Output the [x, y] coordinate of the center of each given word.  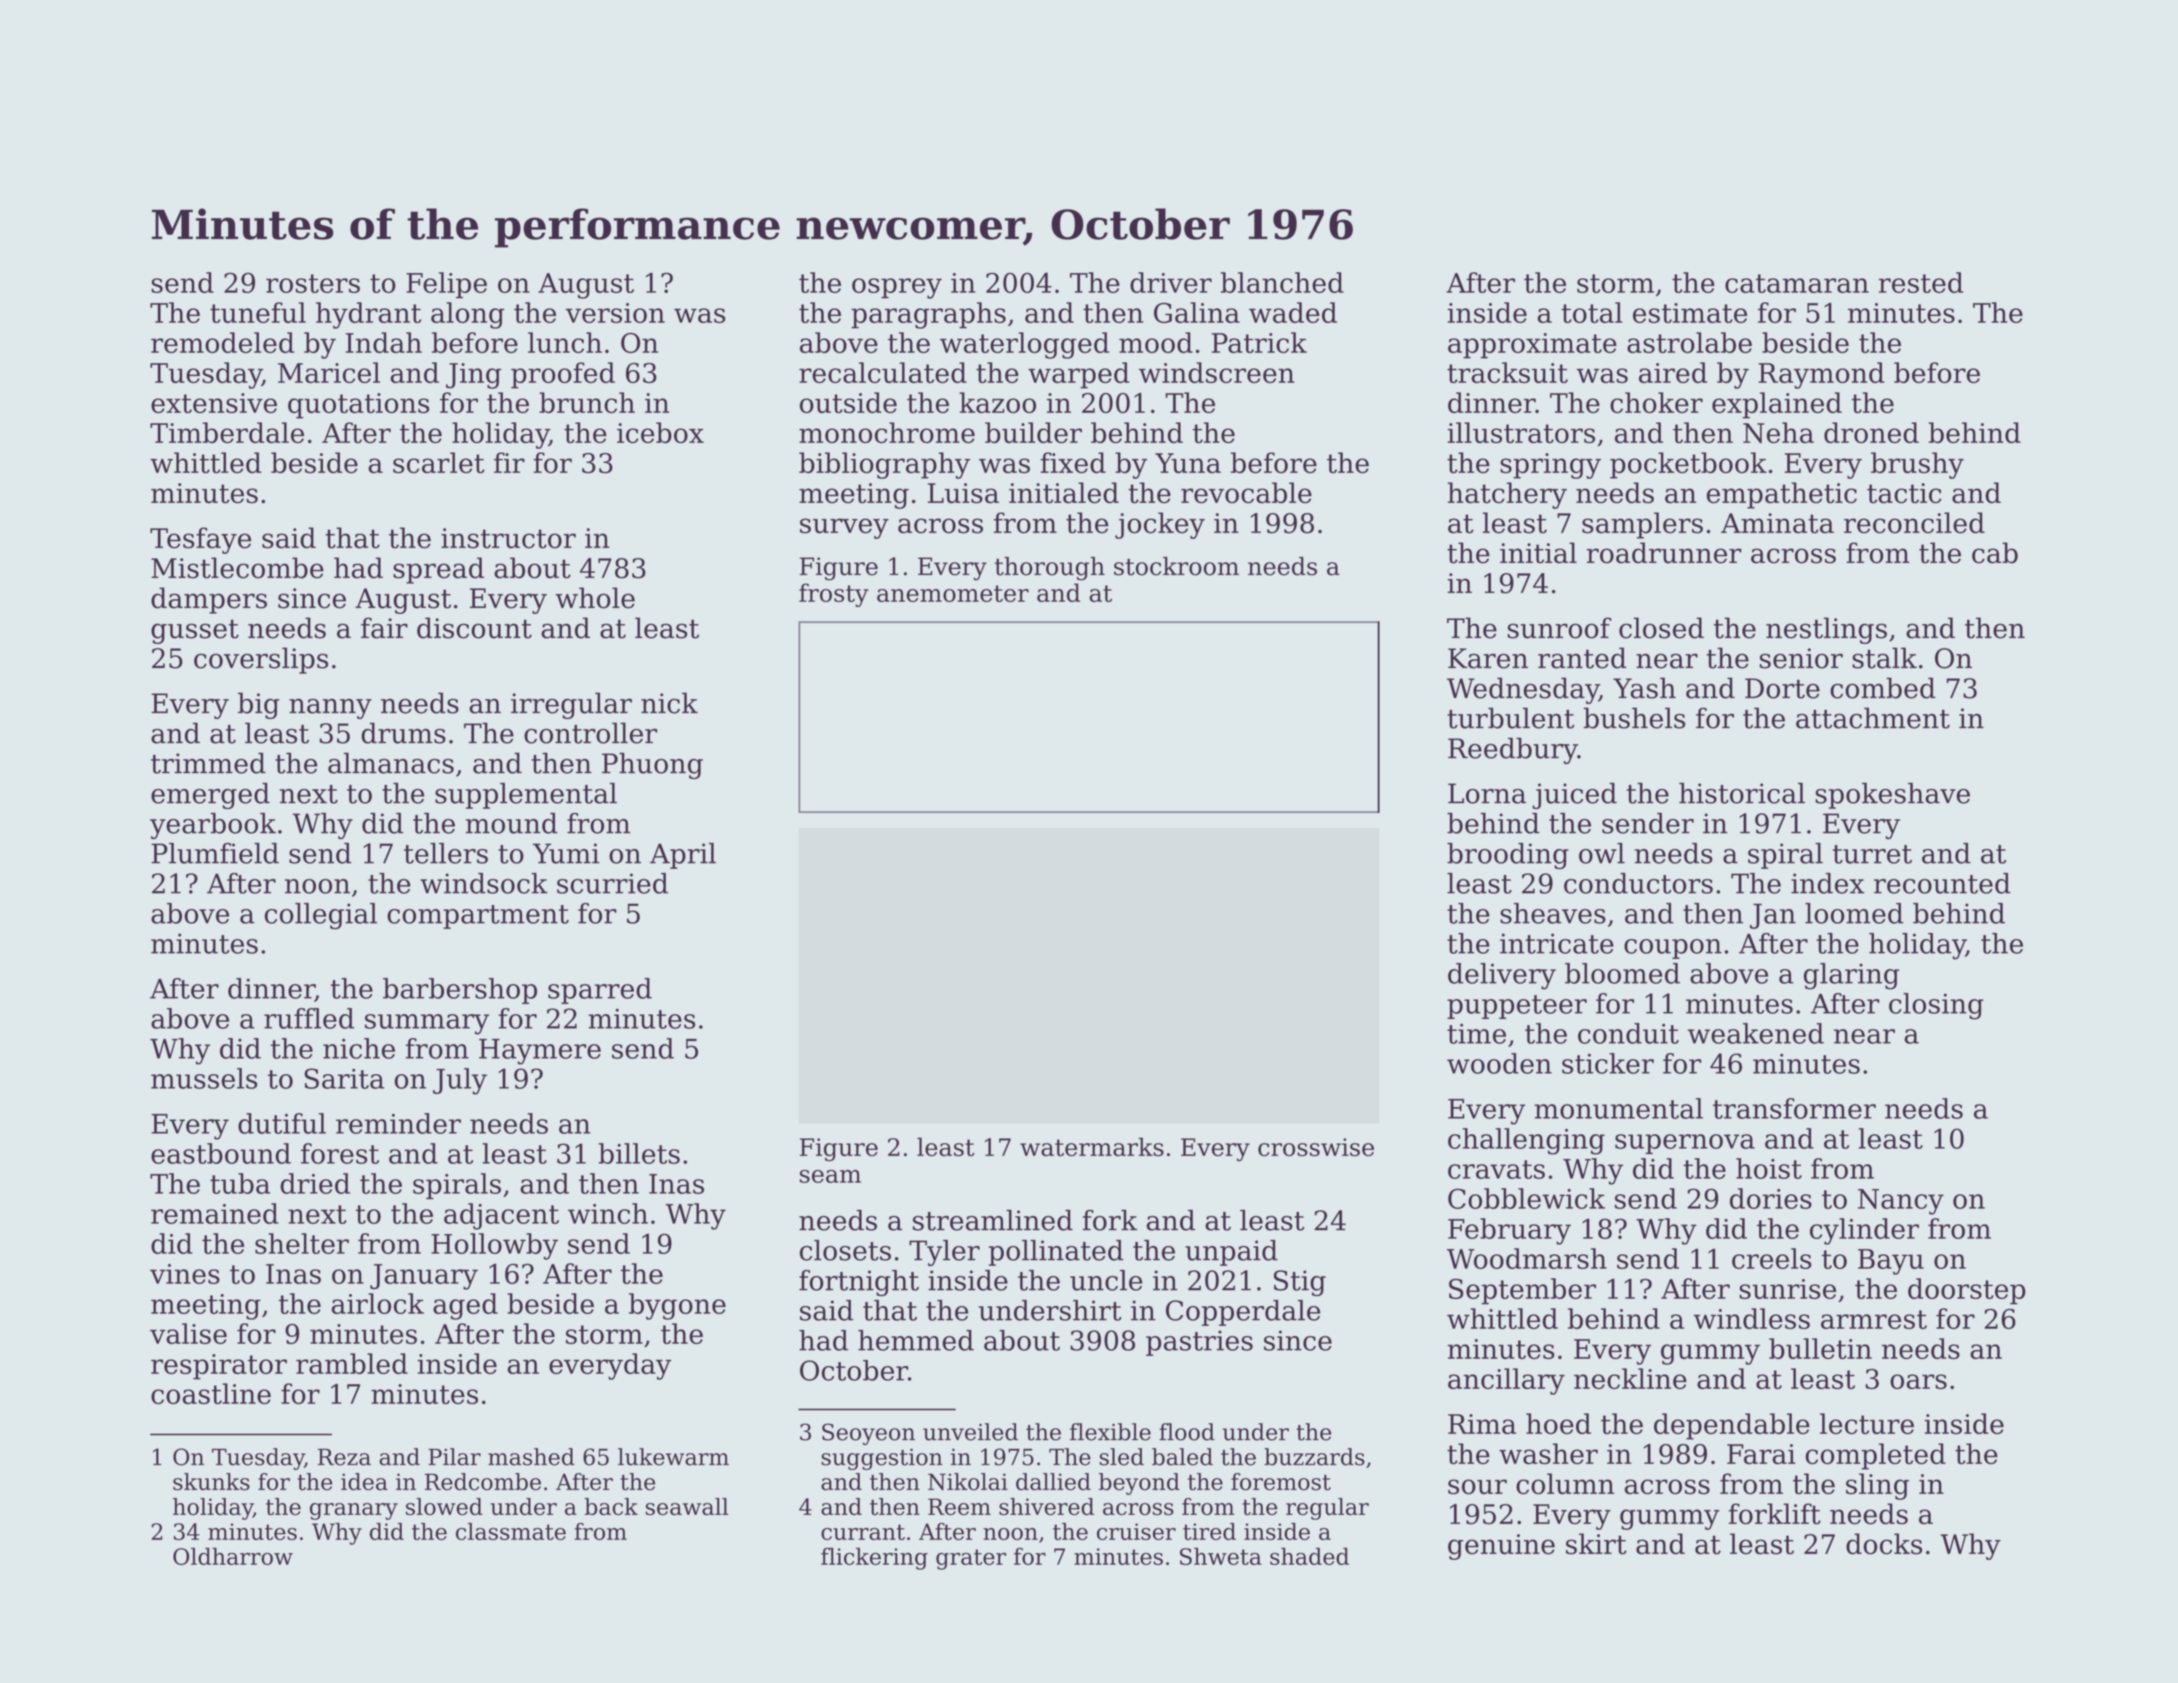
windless [1751, 1318]
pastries [1199, 1343]
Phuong [652, 765]
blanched [1282, 282]
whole [595, 598]
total [1591, 312]
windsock [484, 883]
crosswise [1316, 1147]
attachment [1873, 718]
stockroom [1176, 566]
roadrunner [1664, 553]
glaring [1851, 976]
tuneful [258, 312]
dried [315, 1183]
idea [364, 1482]
